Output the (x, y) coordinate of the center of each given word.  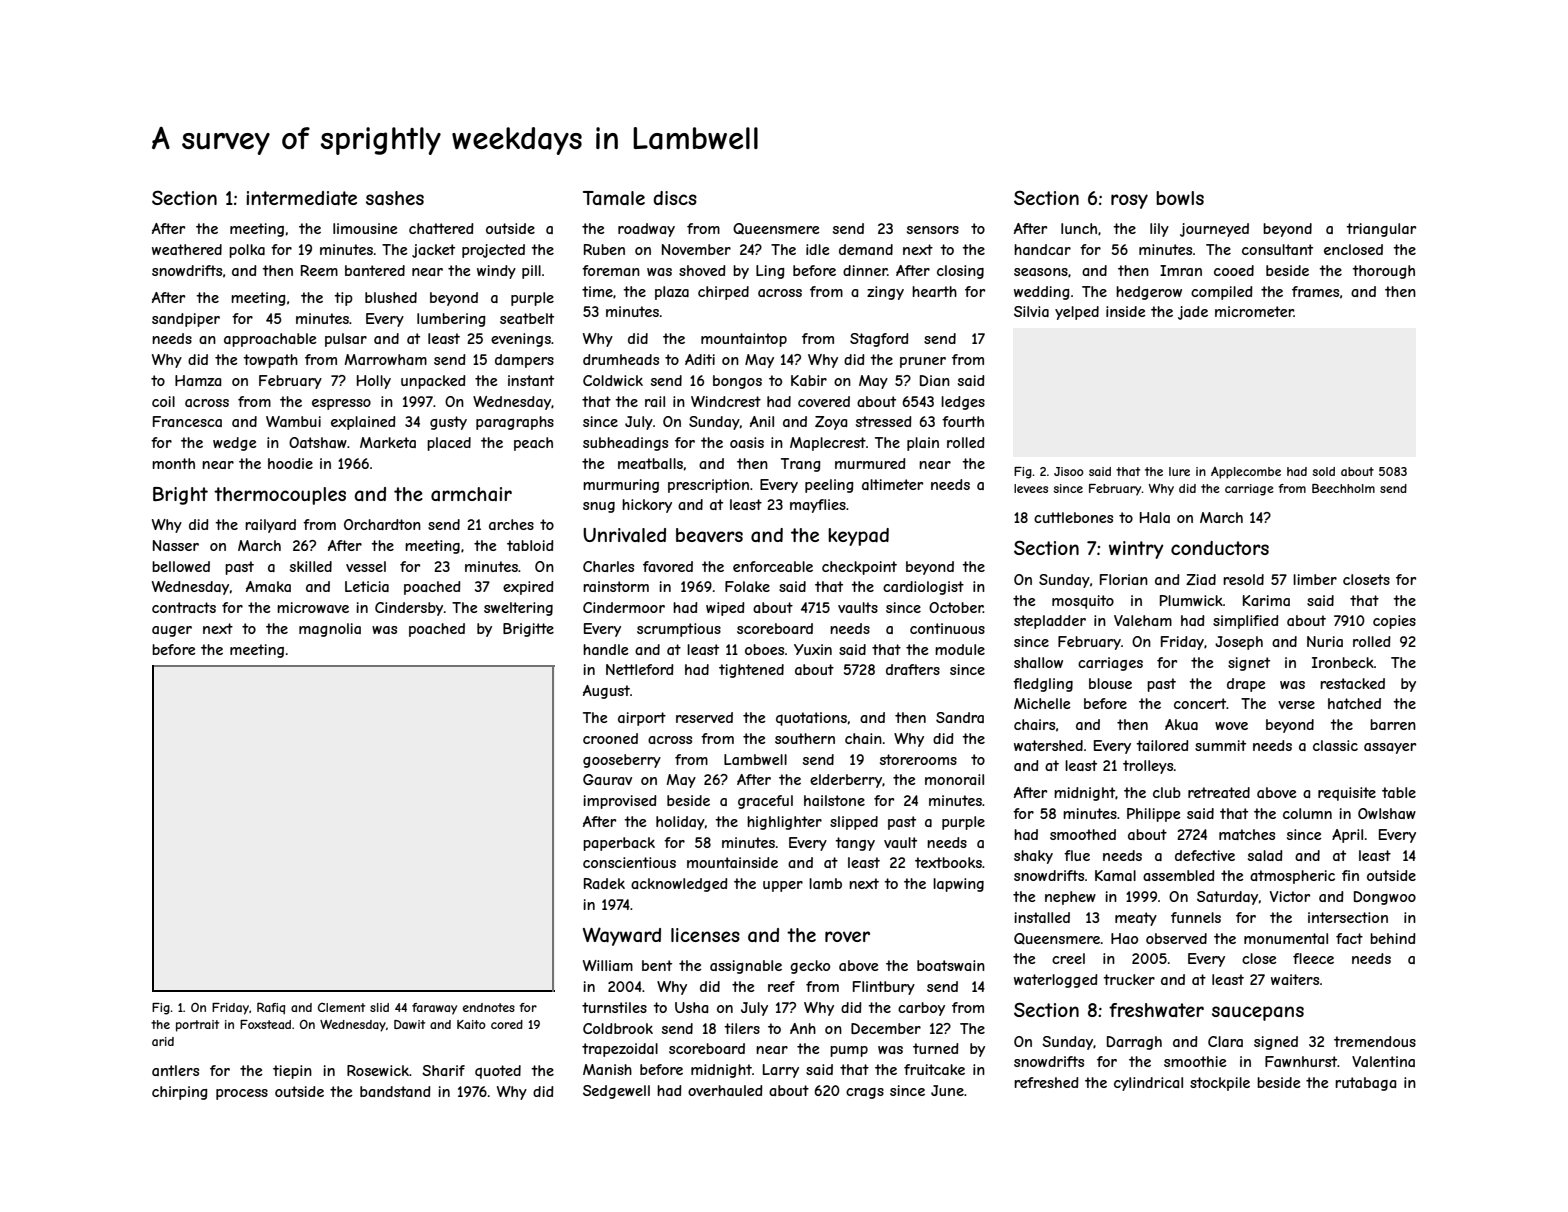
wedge (235, 444)
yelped (1077, 313)
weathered (187, 249)
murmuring (621, 486)
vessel (366, 566)
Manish (607, 1069)
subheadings (625, 444)
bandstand (395, 1091)
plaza (672, 293)
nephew (1070, 898)
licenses (705, 935)
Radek (604, 883)
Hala (1155, 517)
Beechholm (1343, 488)
